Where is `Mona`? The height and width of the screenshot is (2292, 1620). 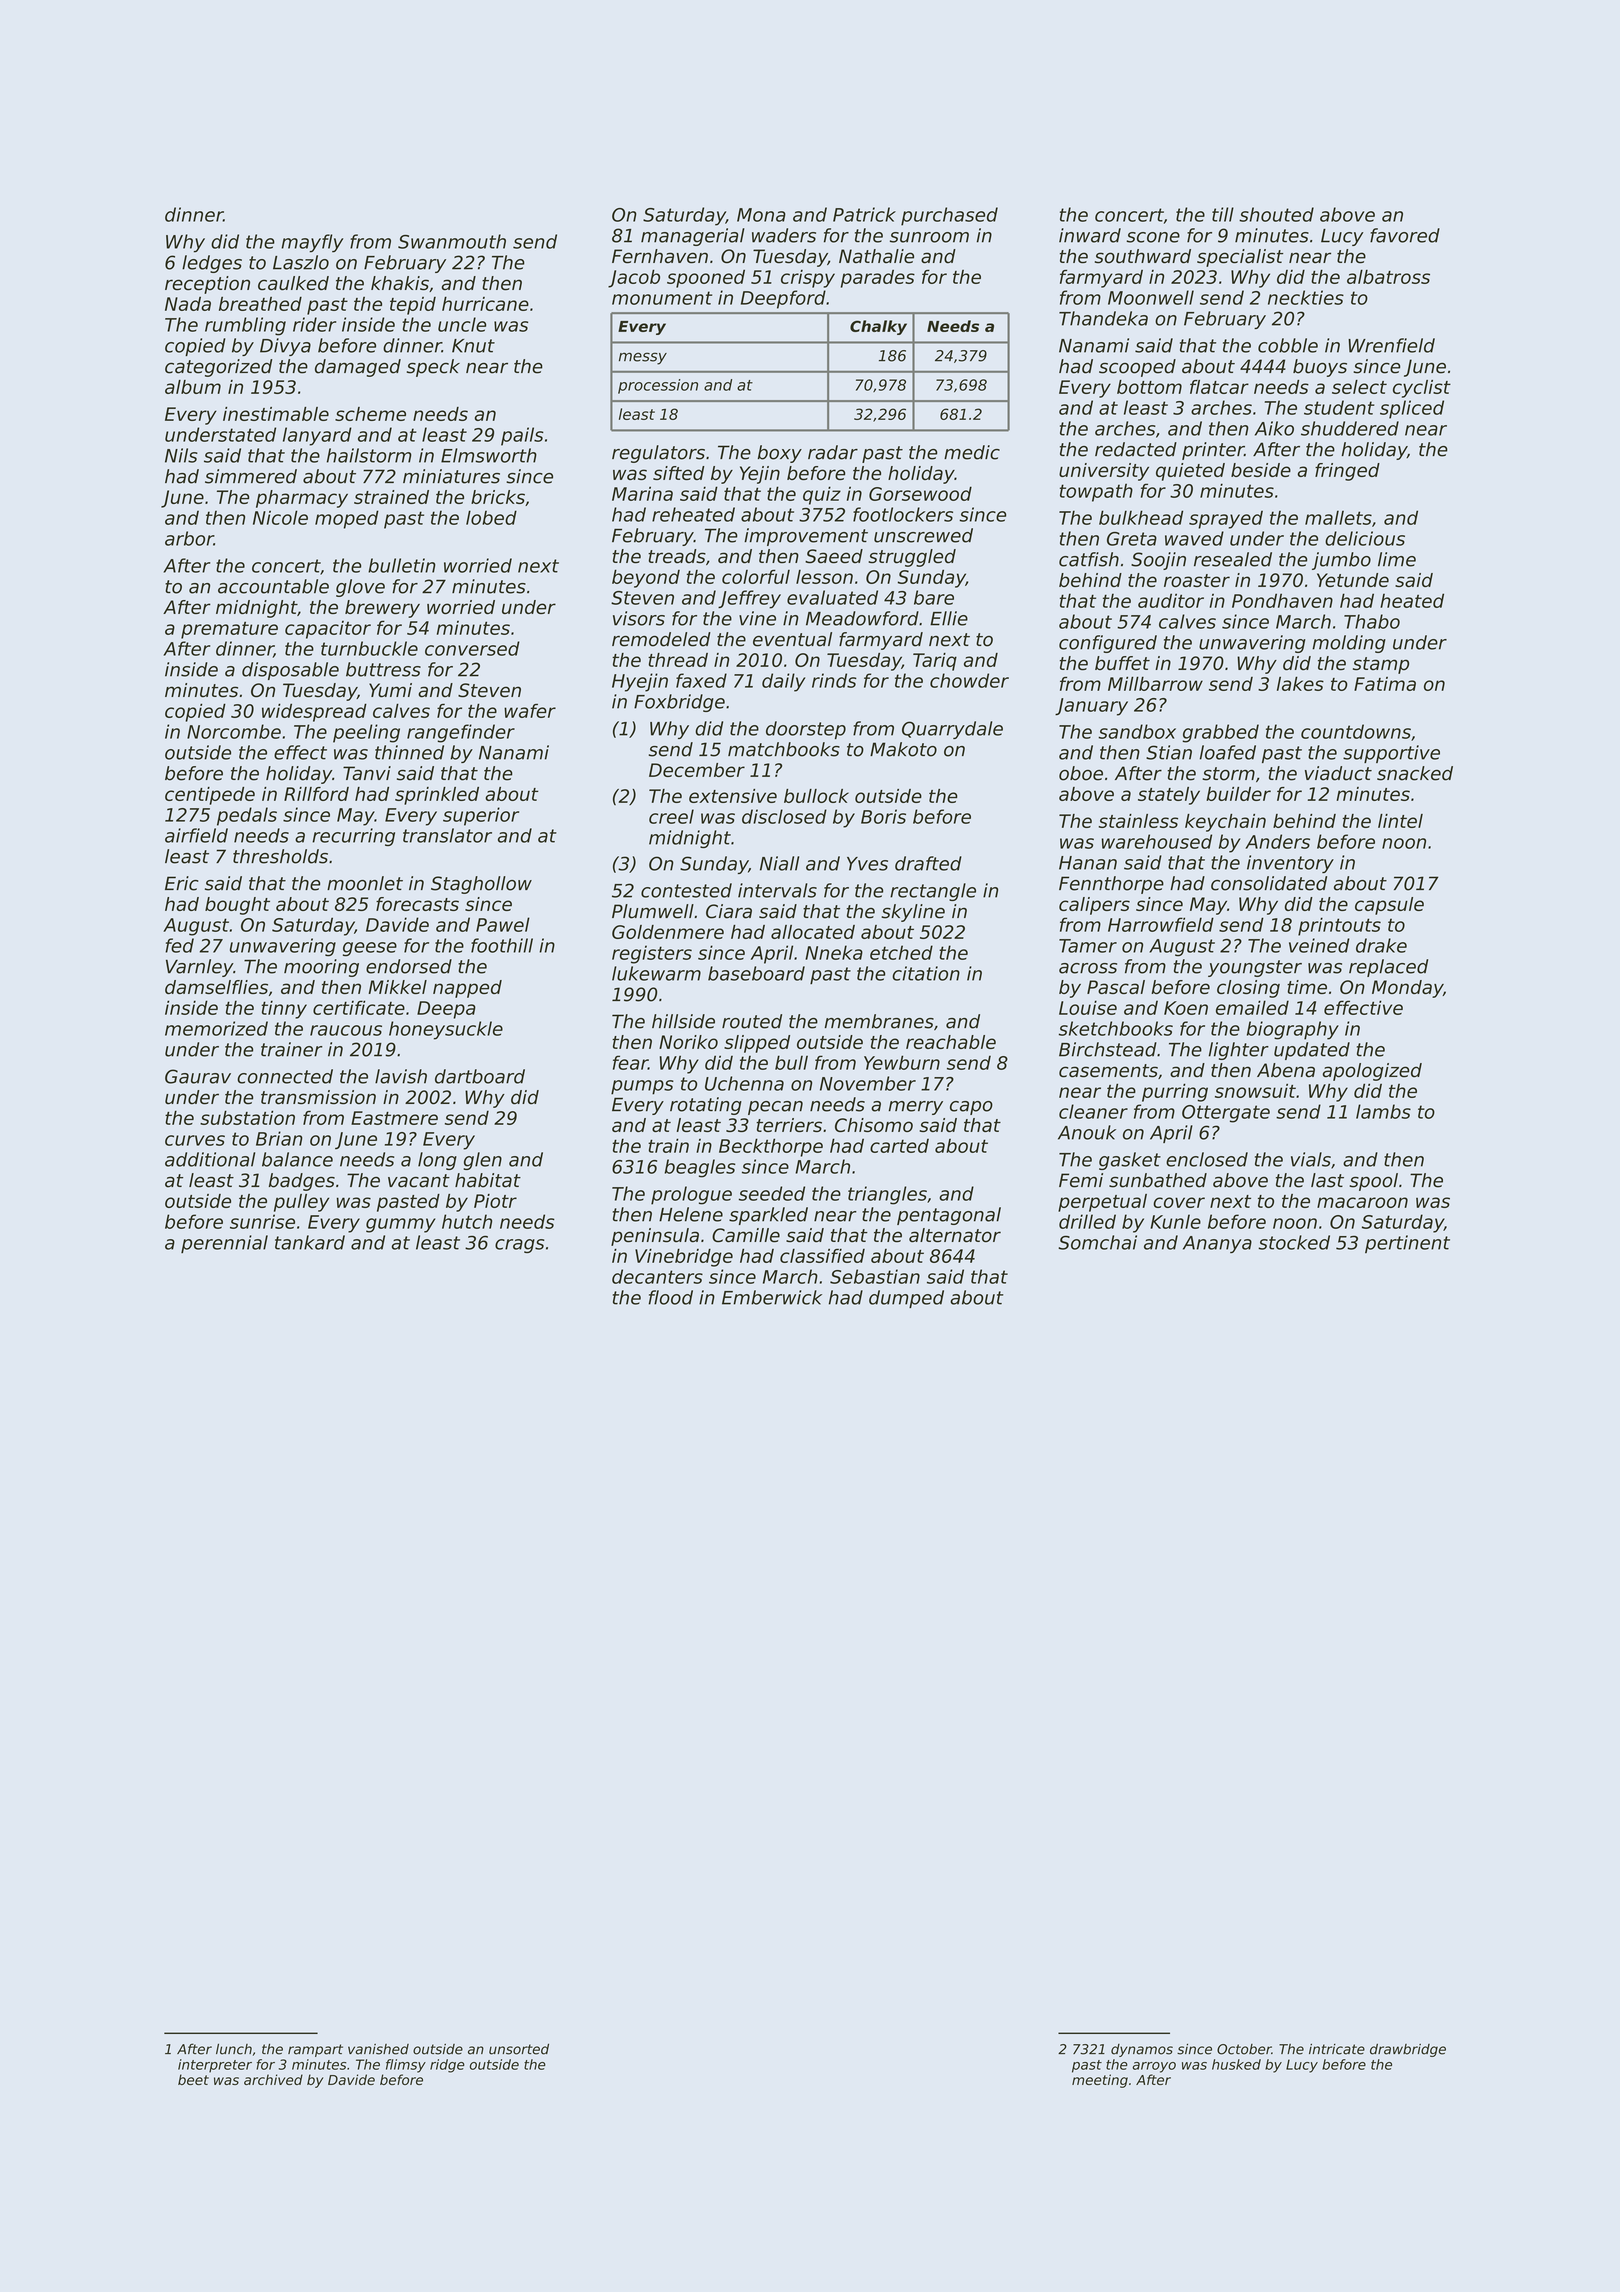 Mona is located at coordinates (761, 215).
